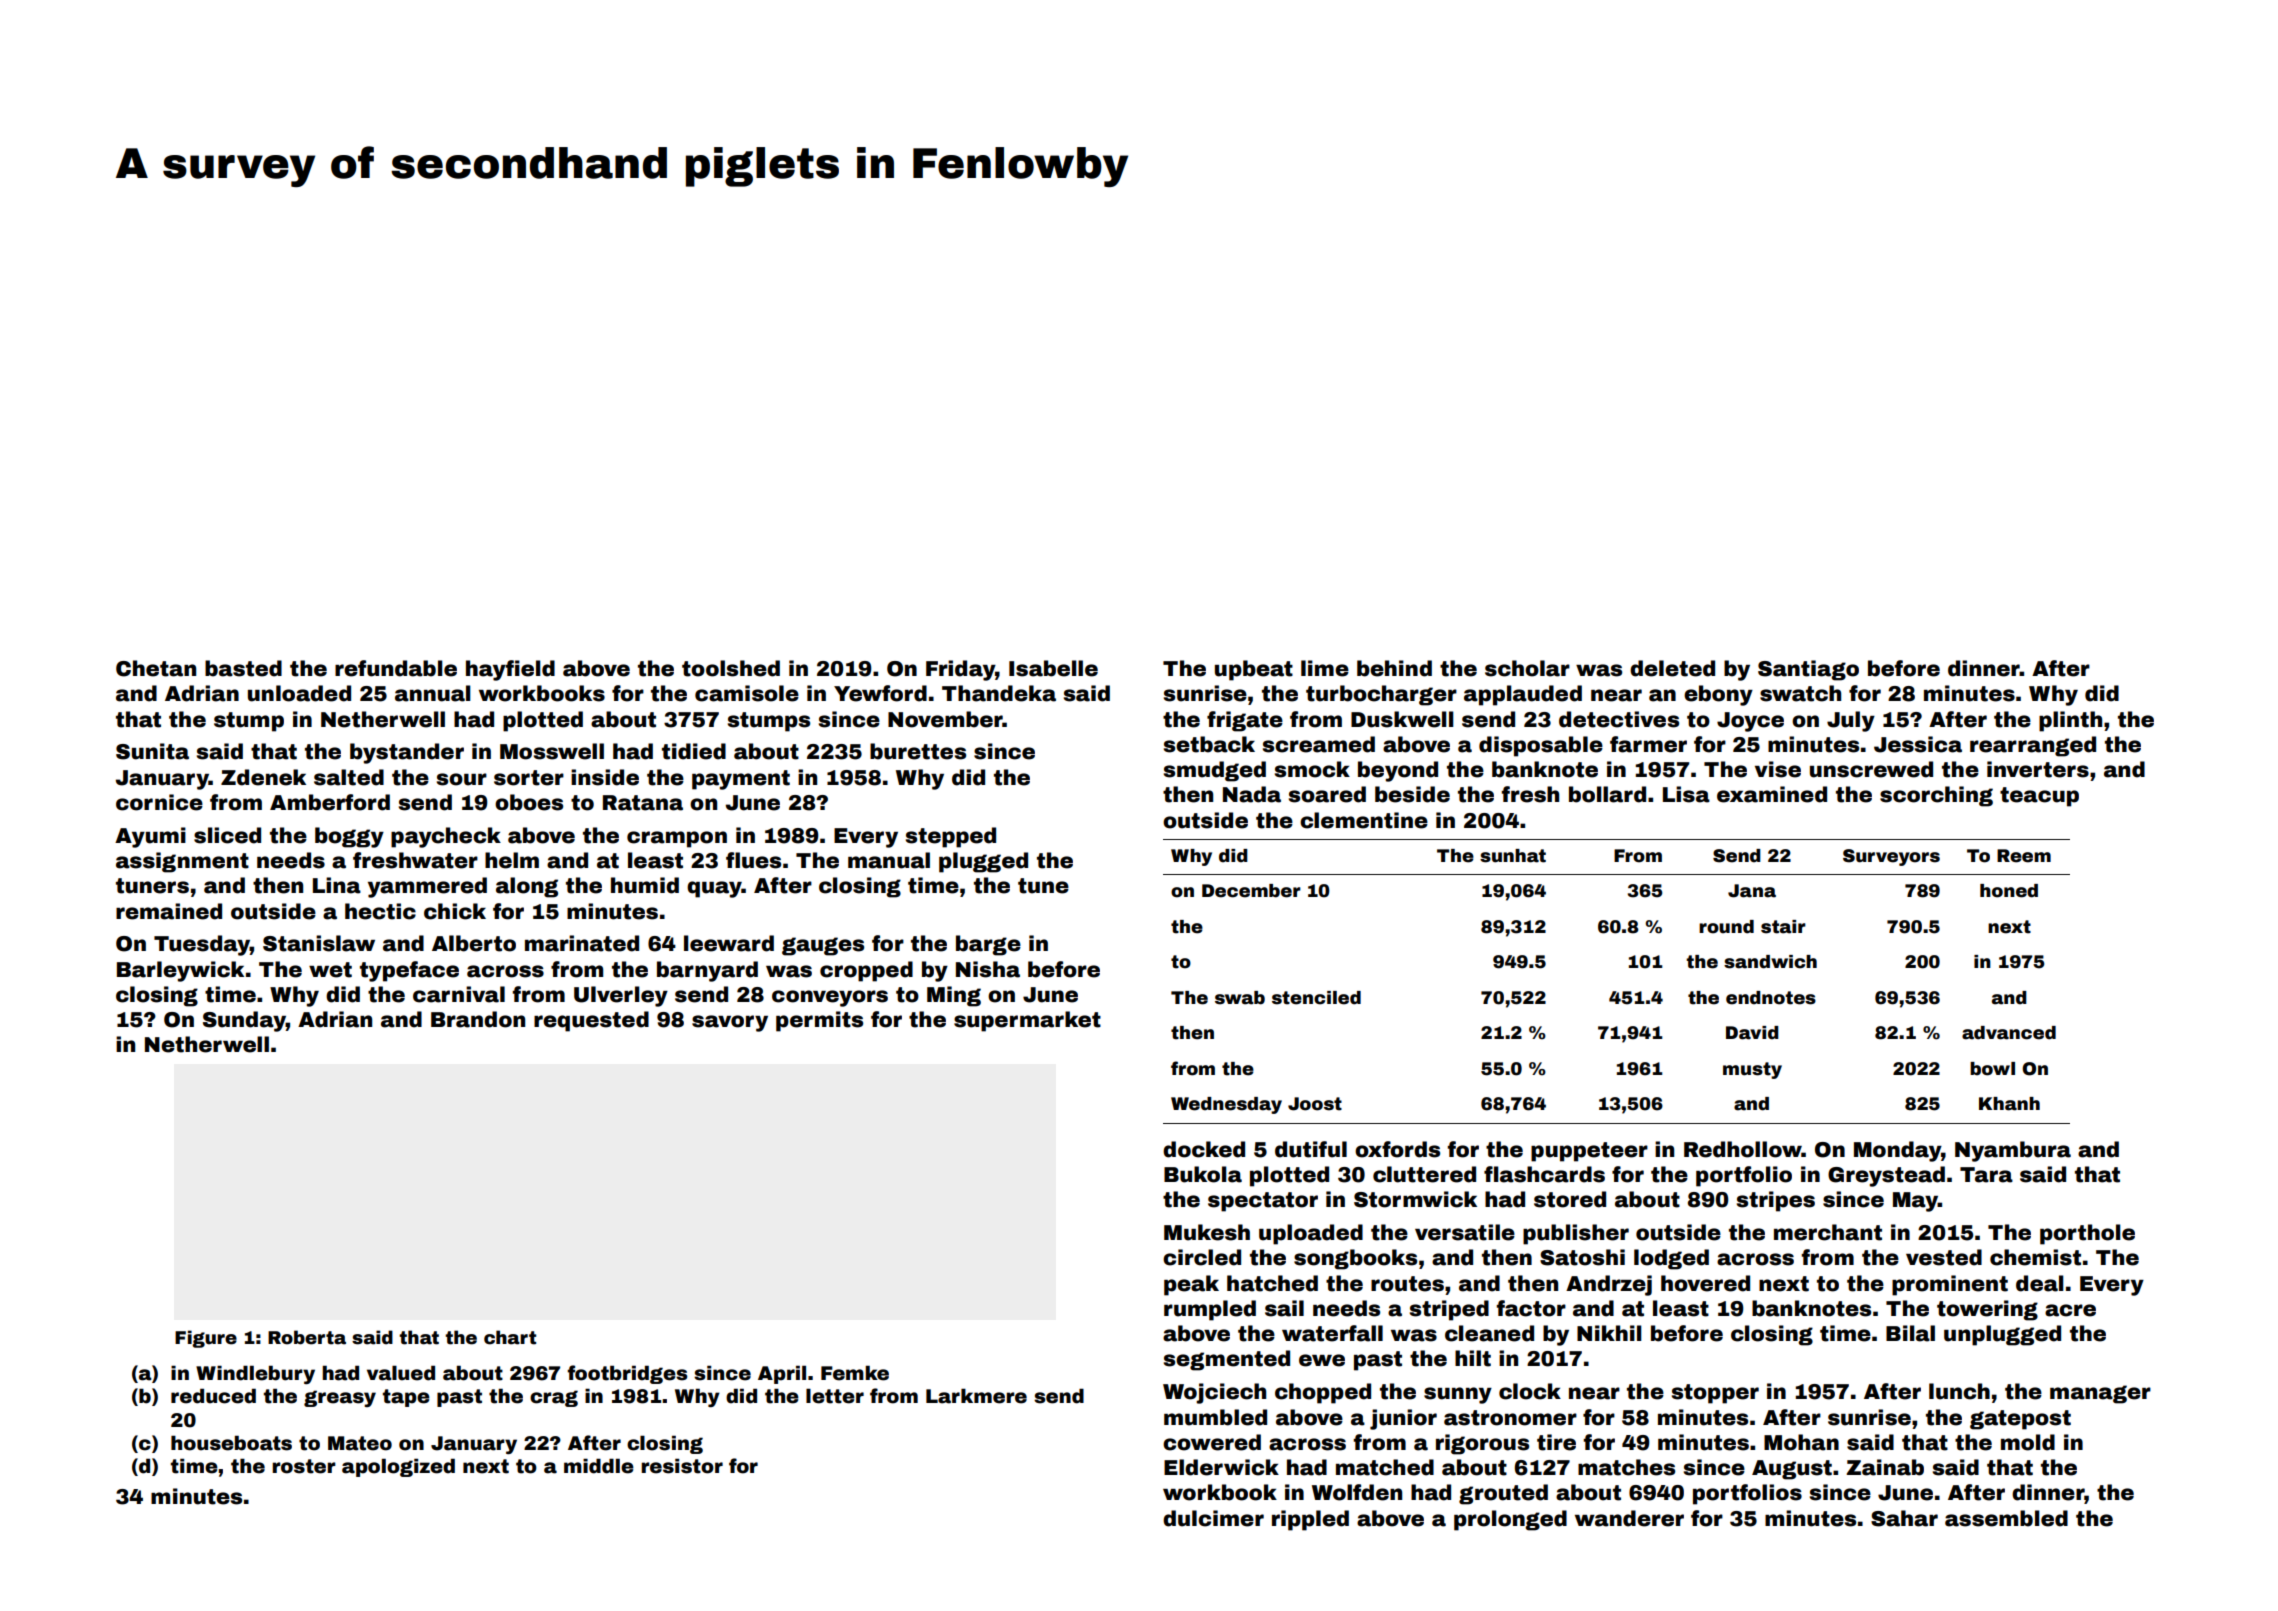  I want to click on Figure, so click(206, 1339).
